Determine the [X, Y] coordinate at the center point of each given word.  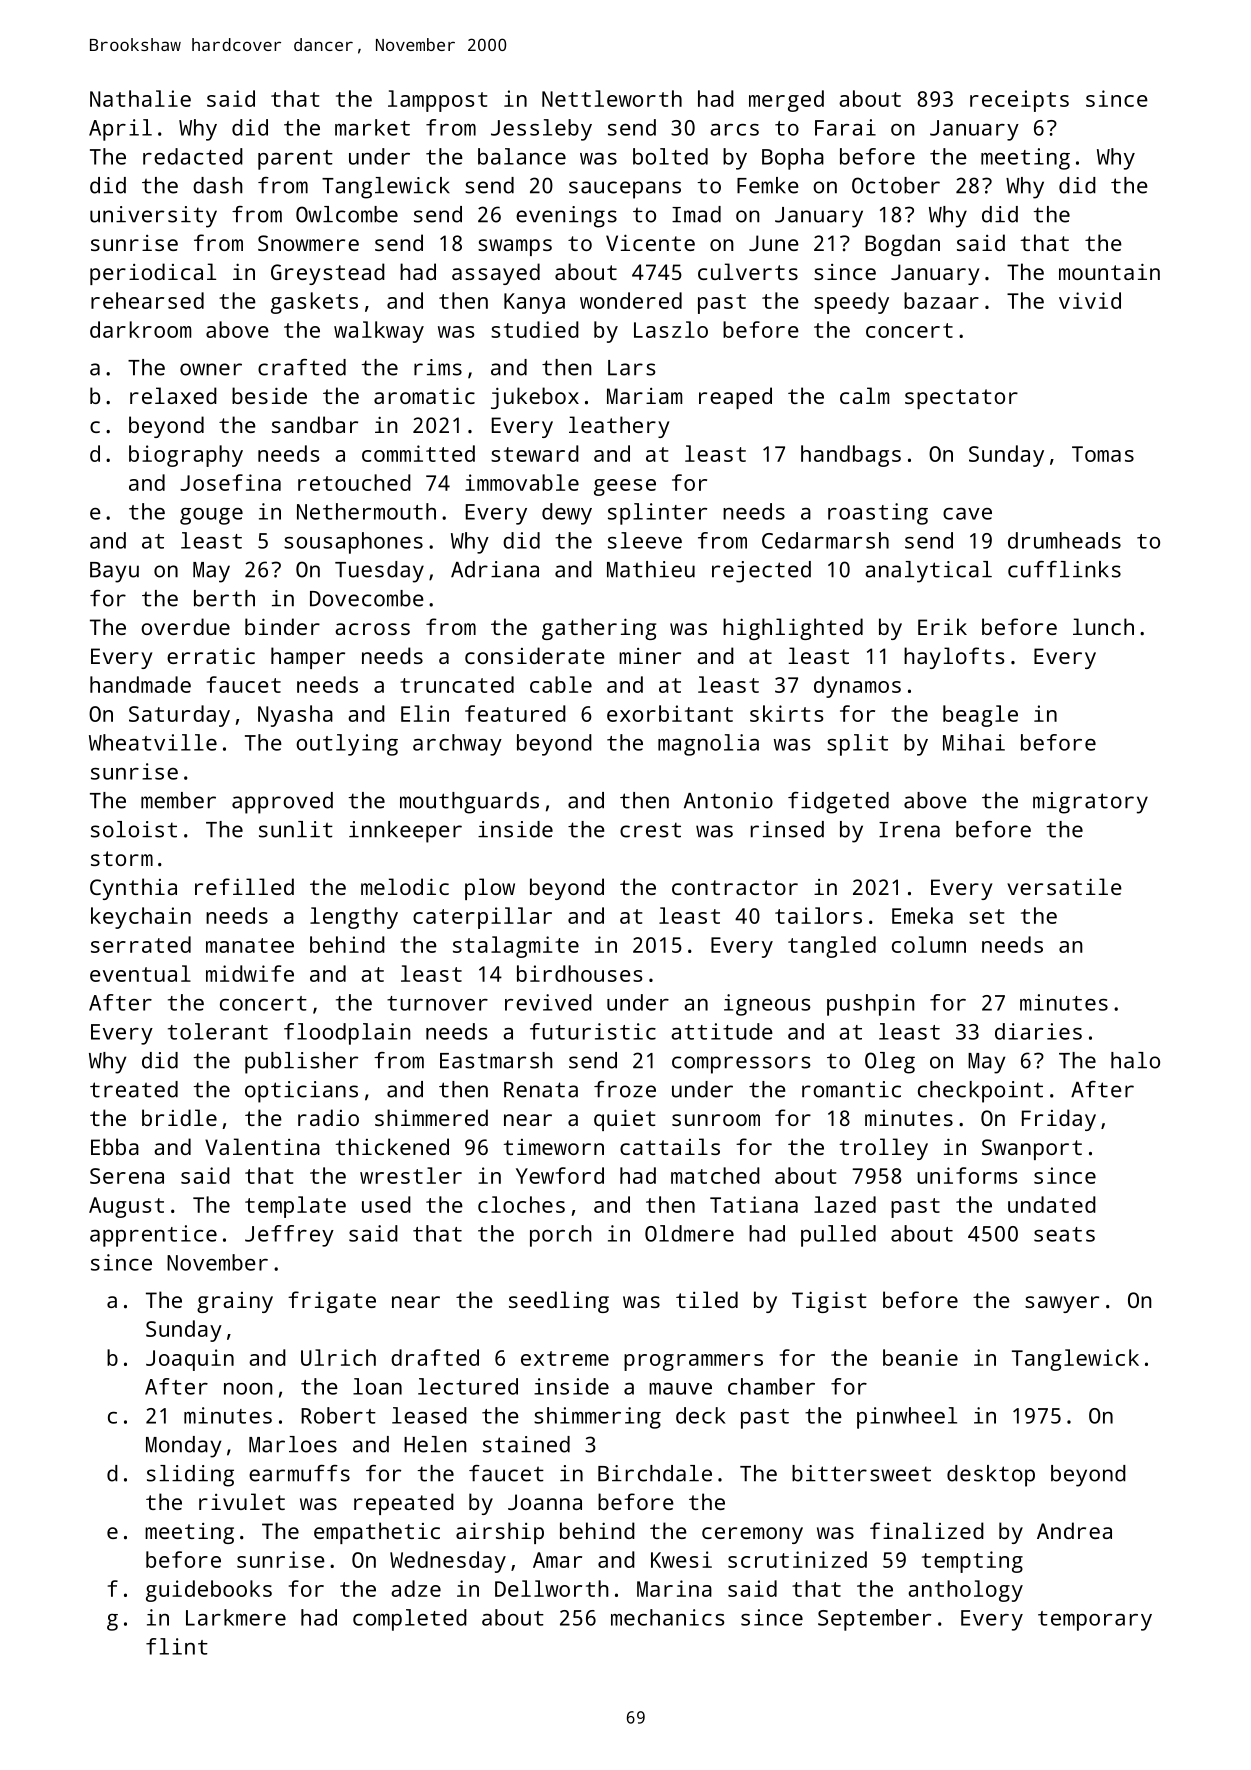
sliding [190, 1476]
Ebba [115, 1146]
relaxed [173, 395]
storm [122, 858]
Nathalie [140, 98]
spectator [961, 399]
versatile [1064, 886]
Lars [631, 368]
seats [1064, 1234]
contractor [735, 887]
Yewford [560, 1175]
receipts [1019, 101]
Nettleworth [612, 98]
